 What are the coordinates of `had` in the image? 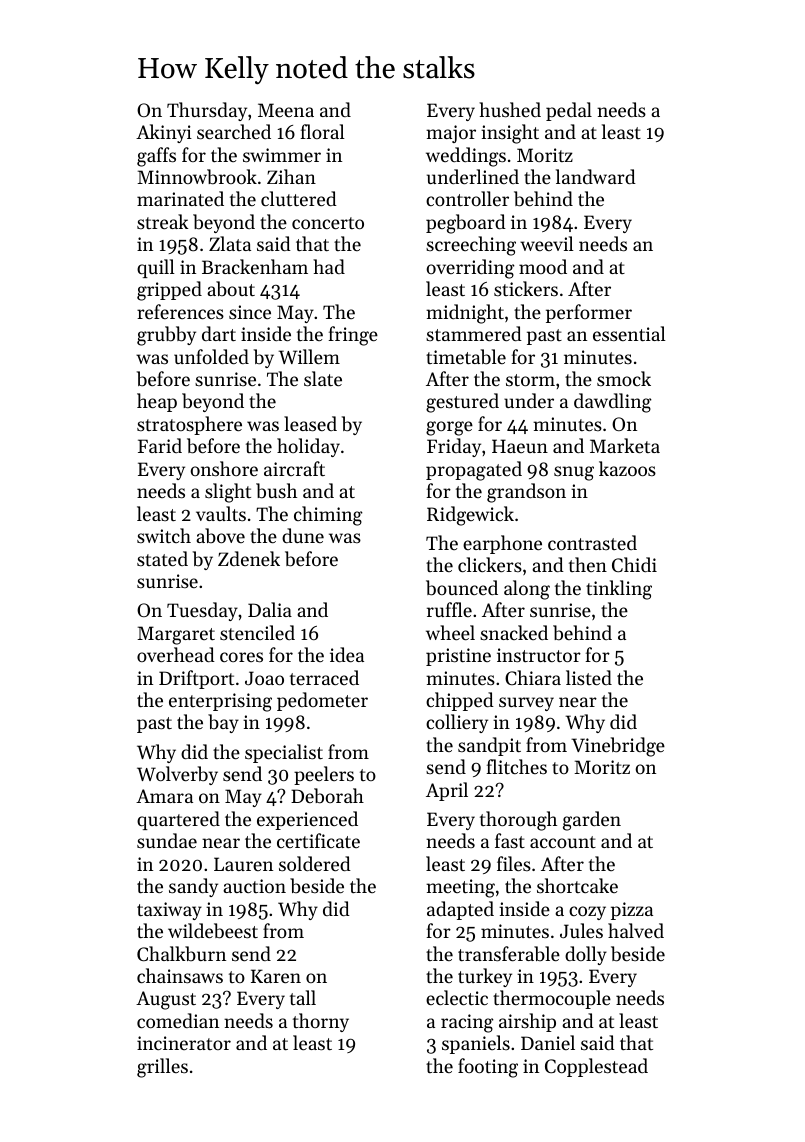 It's located at (329, 266).
